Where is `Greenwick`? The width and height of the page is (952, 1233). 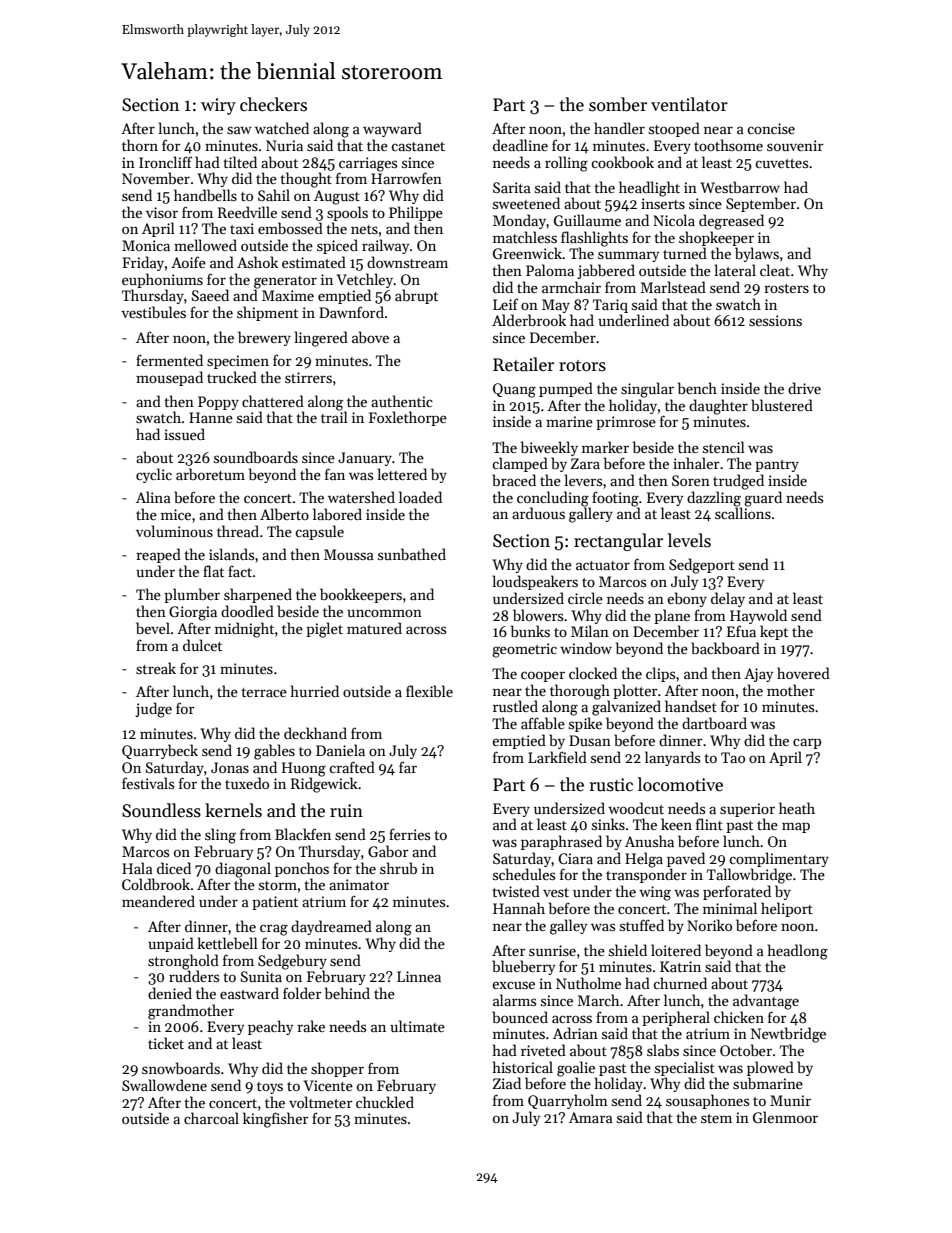
Greenwick is located at coordinates (527, 253).
